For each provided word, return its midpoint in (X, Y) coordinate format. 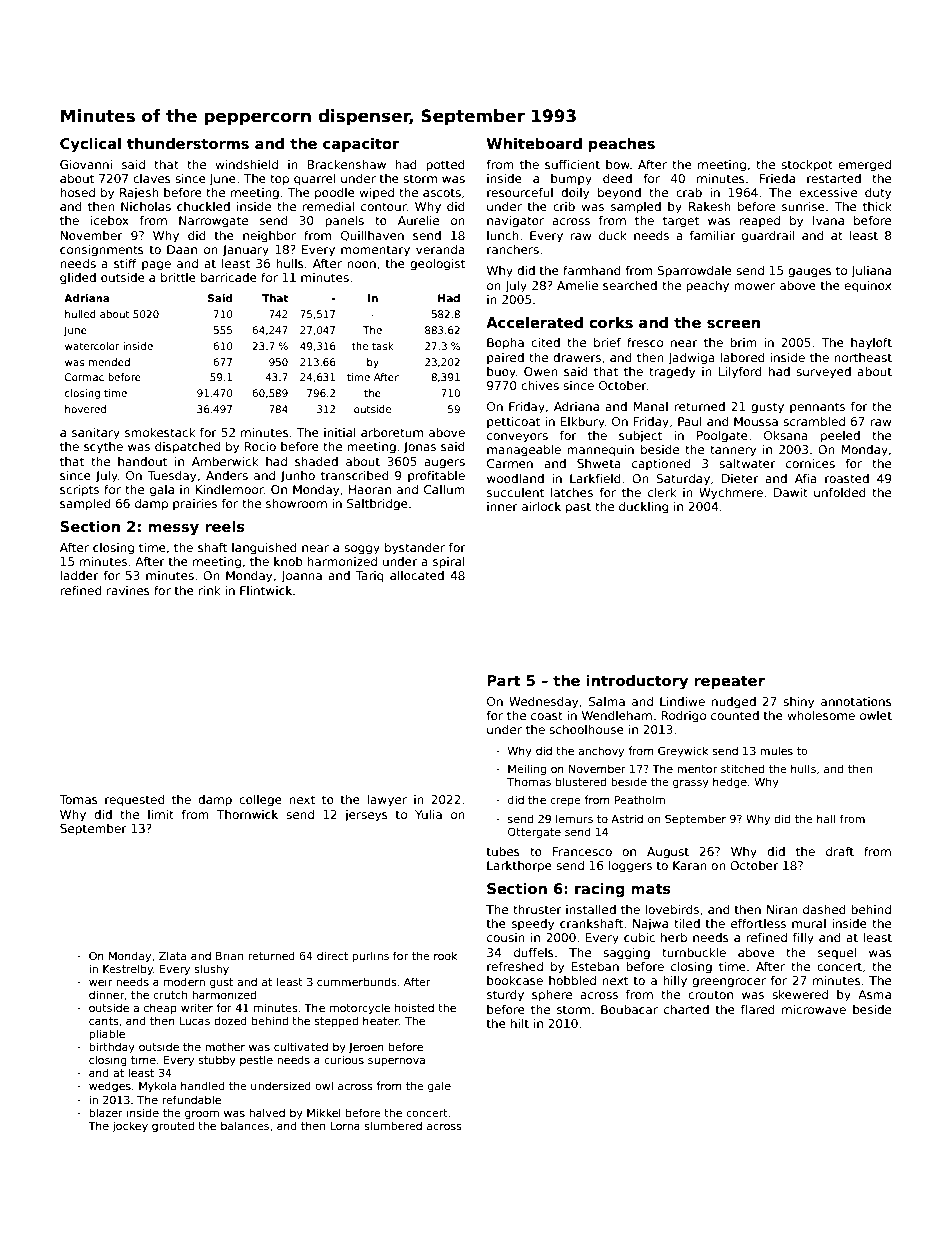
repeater (729, 682)
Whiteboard (534, 143)
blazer (106, 1112)
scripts (79, 491)
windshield (246, 164)
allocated (417, 575)
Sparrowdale (694, 272)
